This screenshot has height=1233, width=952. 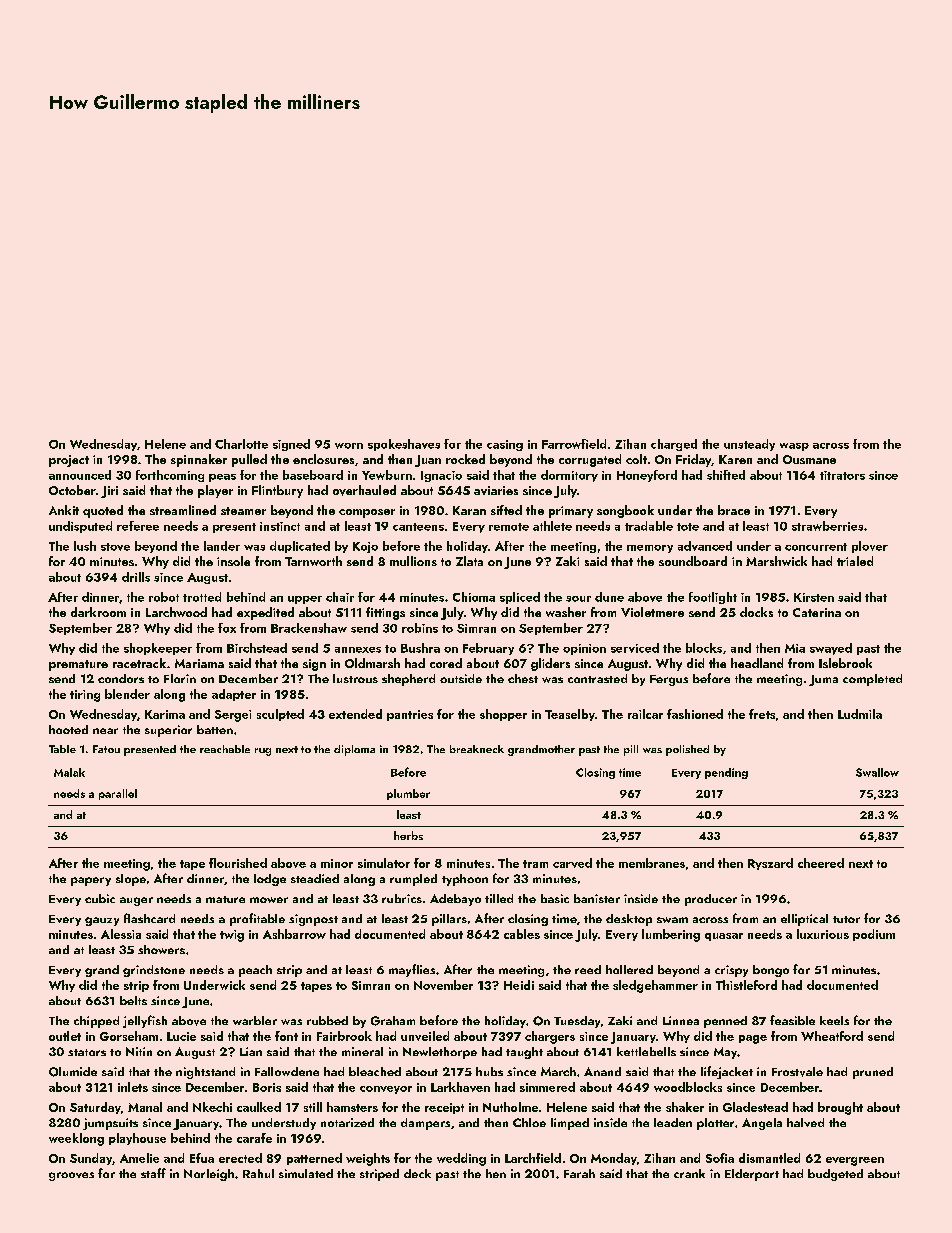 I want to click on docks, so click(x=756, y=612).
